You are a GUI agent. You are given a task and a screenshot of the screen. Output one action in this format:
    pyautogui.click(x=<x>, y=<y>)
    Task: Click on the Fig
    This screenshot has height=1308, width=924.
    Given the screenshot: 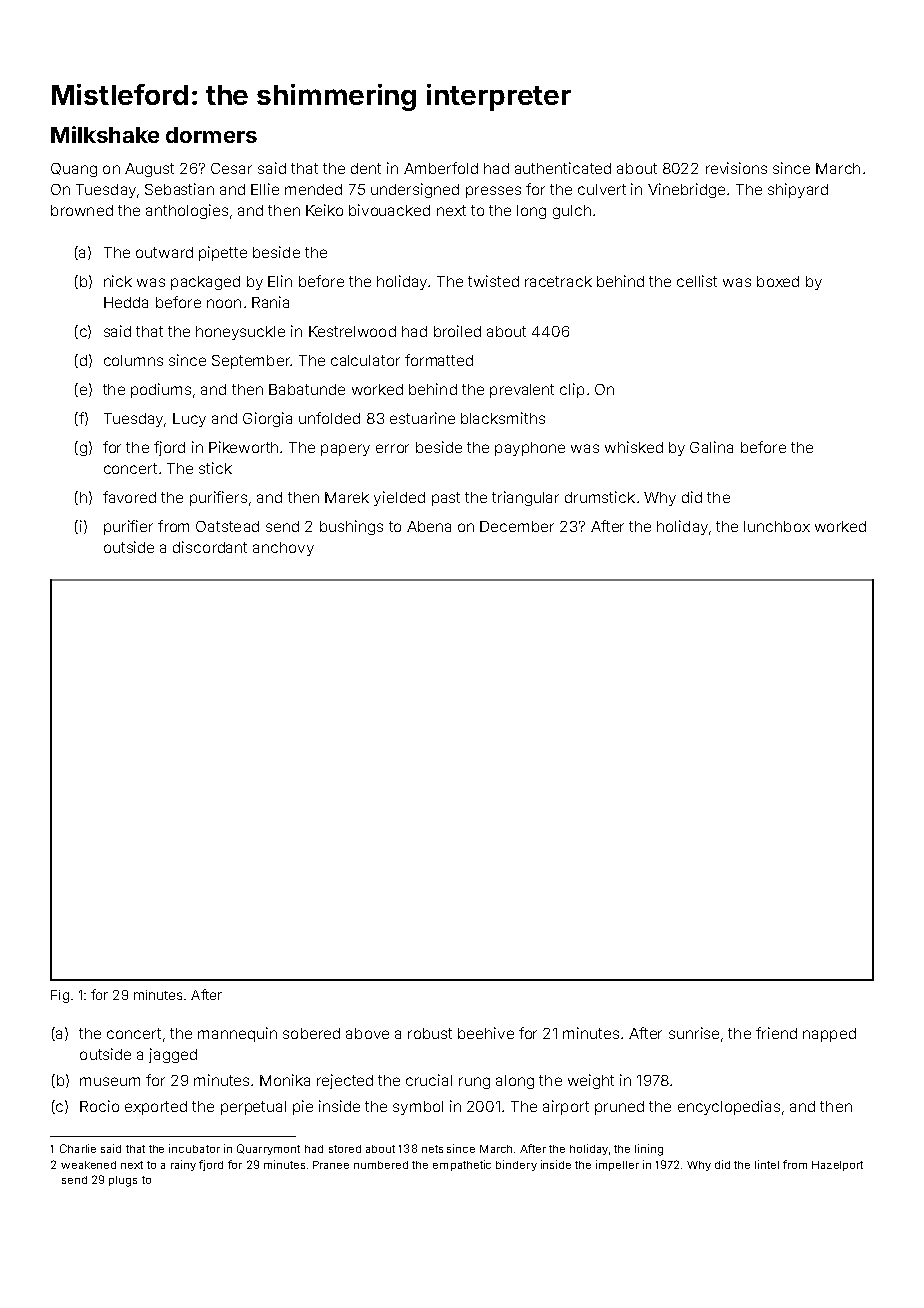 What is the action you would take?
    pyautogui.click(x=60, y=996)
